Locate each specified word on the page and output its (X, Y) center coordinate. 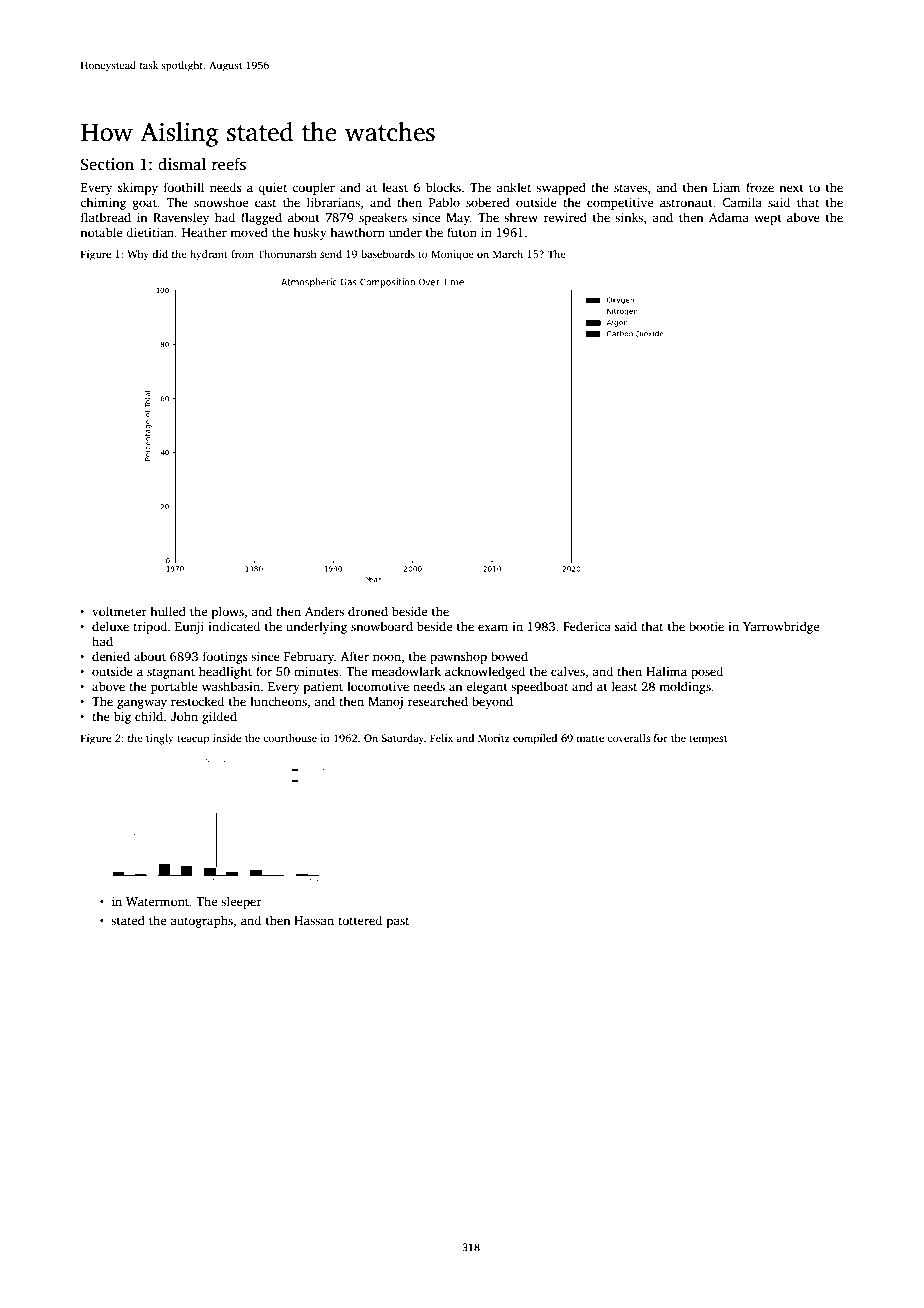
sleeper (241, 902)
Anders (324, 611)
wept (768, 219)
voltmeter (119, 611)
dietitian (150, 232)
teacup (193, 740)
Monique (452, 255)
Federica (587, 626)
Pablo (444, 202)
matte (590, 738)
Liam (726, 187)
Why (138, 255)
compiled (535, 739)
